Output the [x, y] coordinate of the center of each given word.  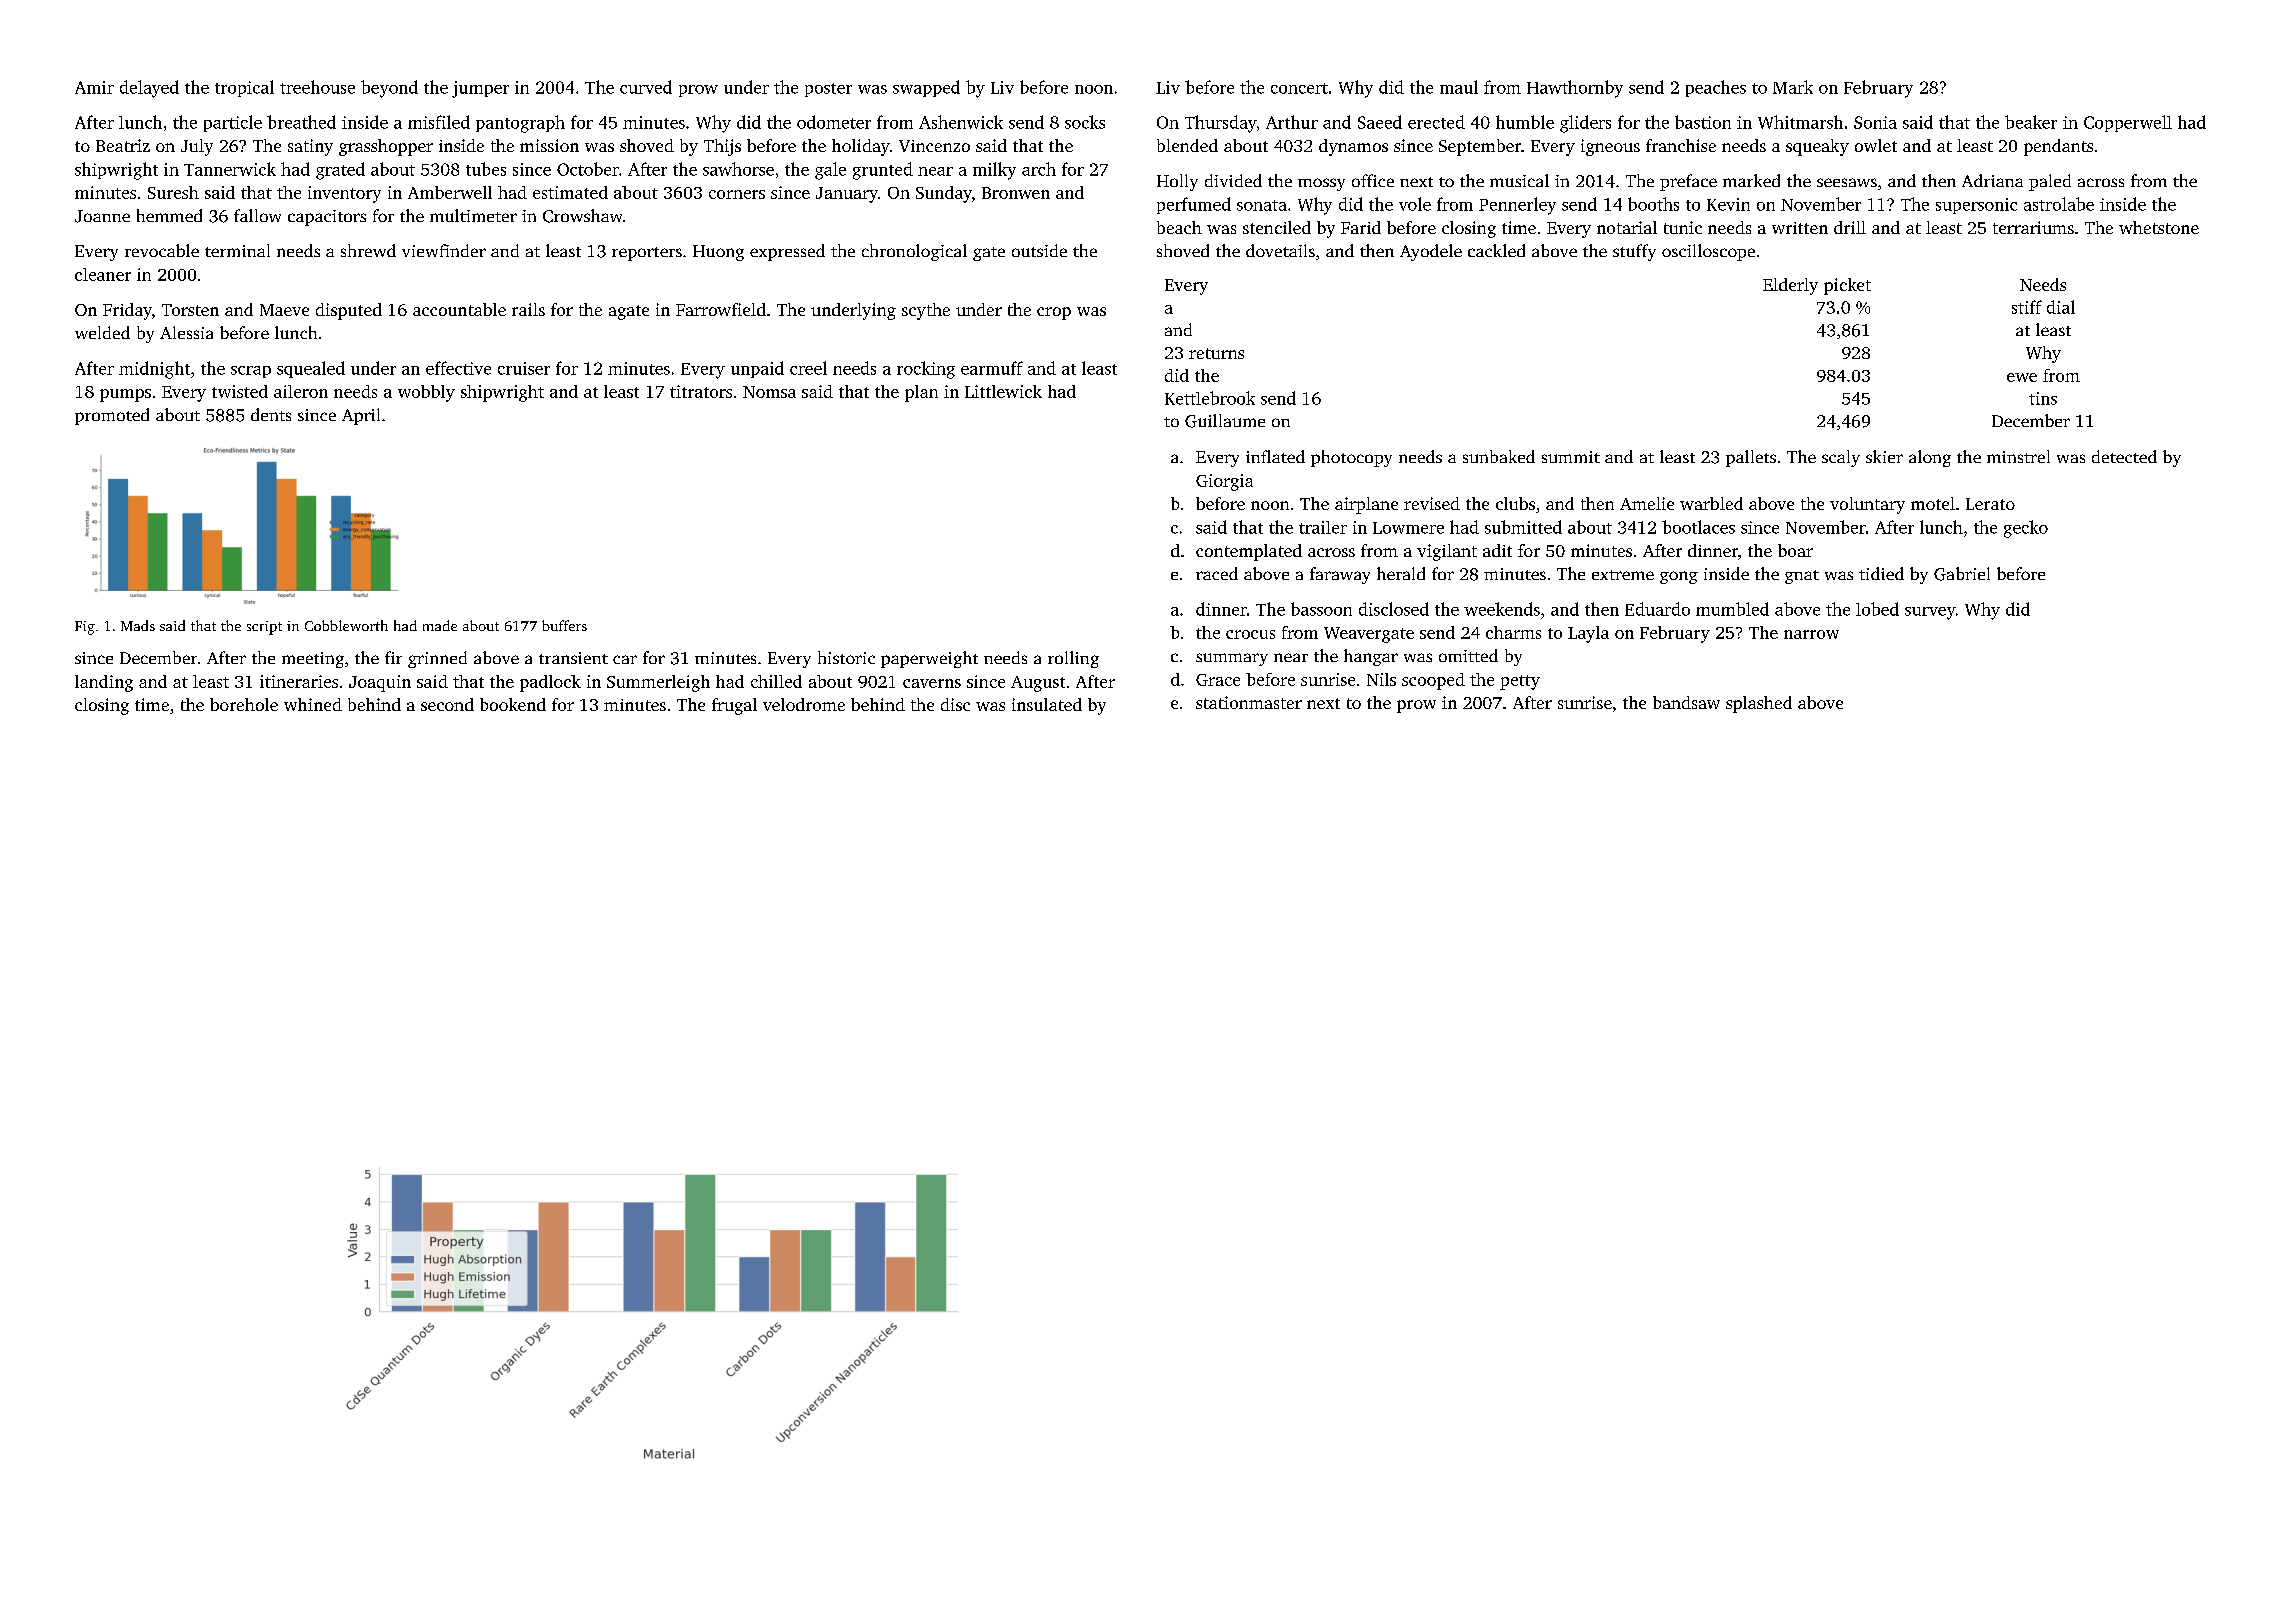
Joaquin [380, 683]
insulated [1047, 704]
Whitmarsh [1800, 122]
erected [1436, 122]
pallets [1751, 458]
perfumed [1194, 205]
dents [271, 414]
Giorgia [1224, 482]
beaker [2031, 122]
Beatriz [123, 145]
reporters [647, 254]
